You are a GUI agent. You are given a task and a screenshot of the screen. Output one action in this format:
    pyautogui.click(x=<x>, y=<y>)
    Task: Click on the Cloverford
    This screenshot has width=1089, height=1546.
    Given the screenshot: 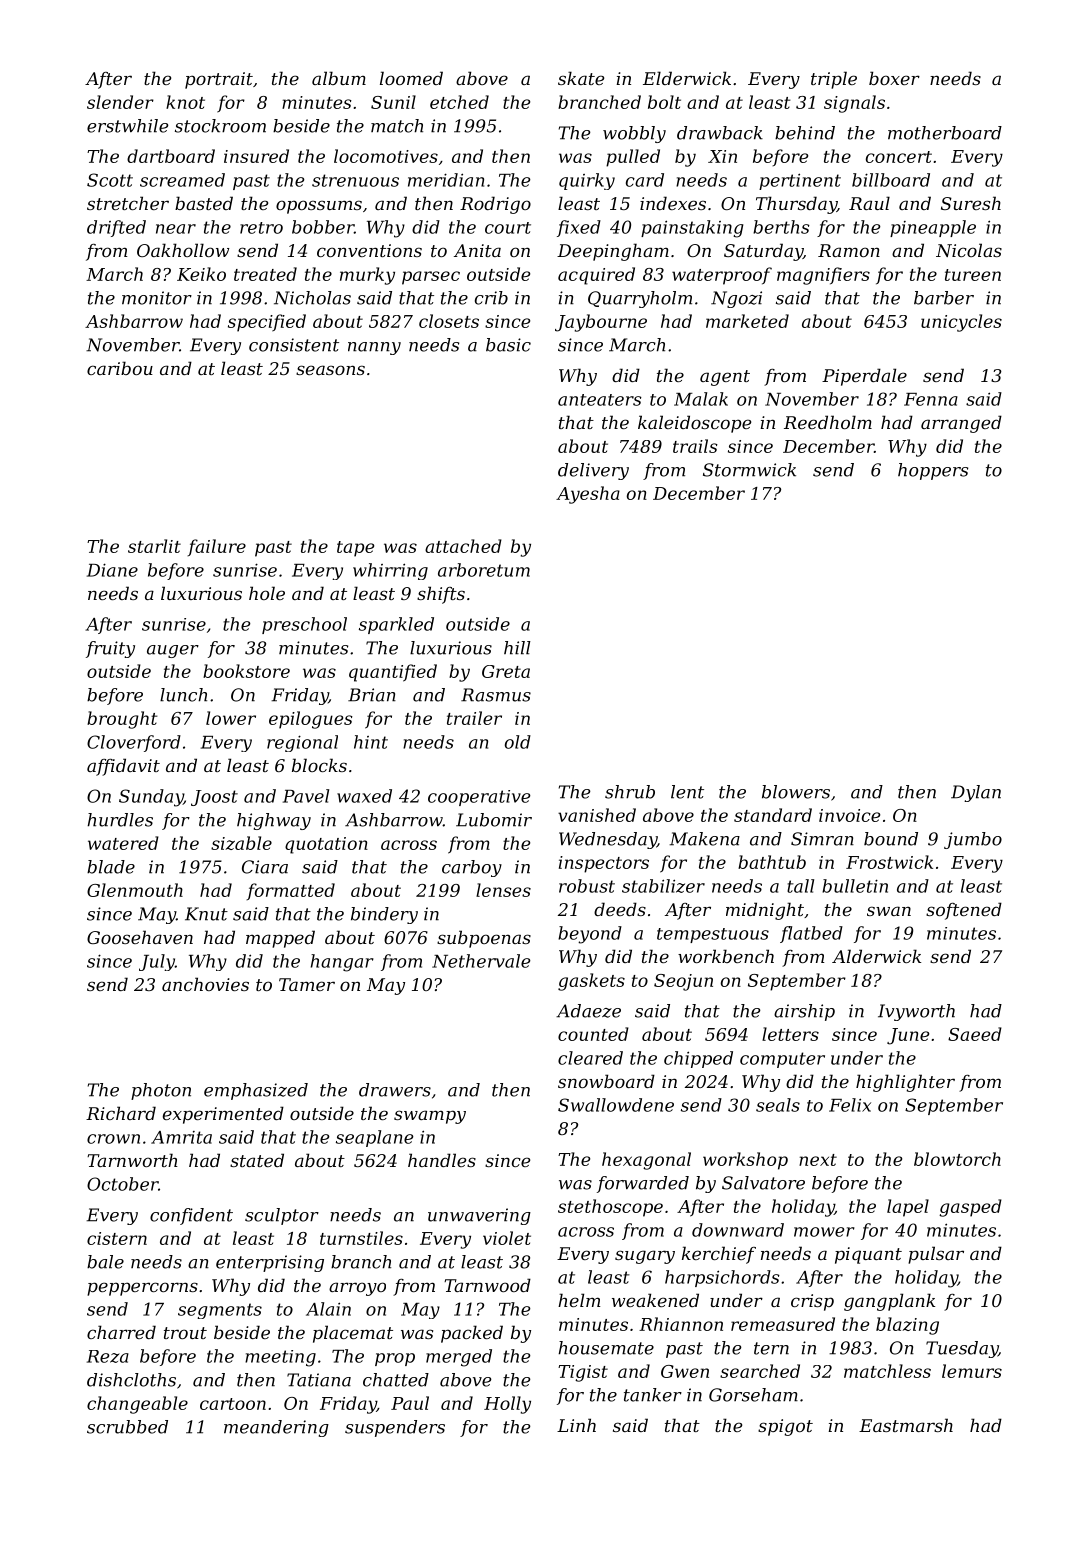 What is the action you would take?
    pyautogui.click(x=134, y=743)
